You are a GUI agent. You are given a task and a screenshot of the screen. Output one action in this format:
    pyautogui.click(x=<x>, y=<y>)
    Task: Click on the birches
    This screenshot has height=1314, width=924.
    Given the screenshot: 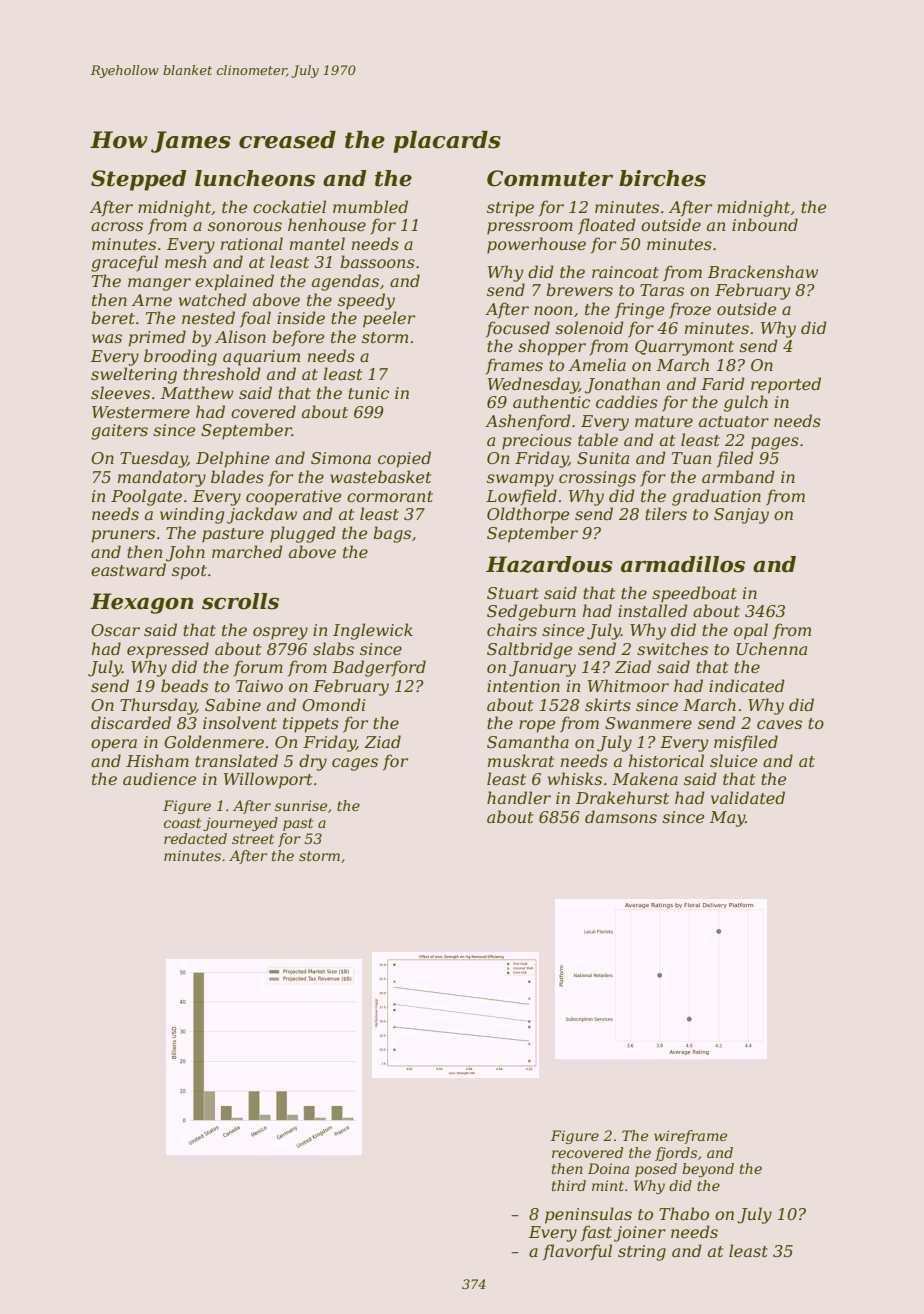 What is the action you would take?
    pyautogui.click(x=662, y=178)
